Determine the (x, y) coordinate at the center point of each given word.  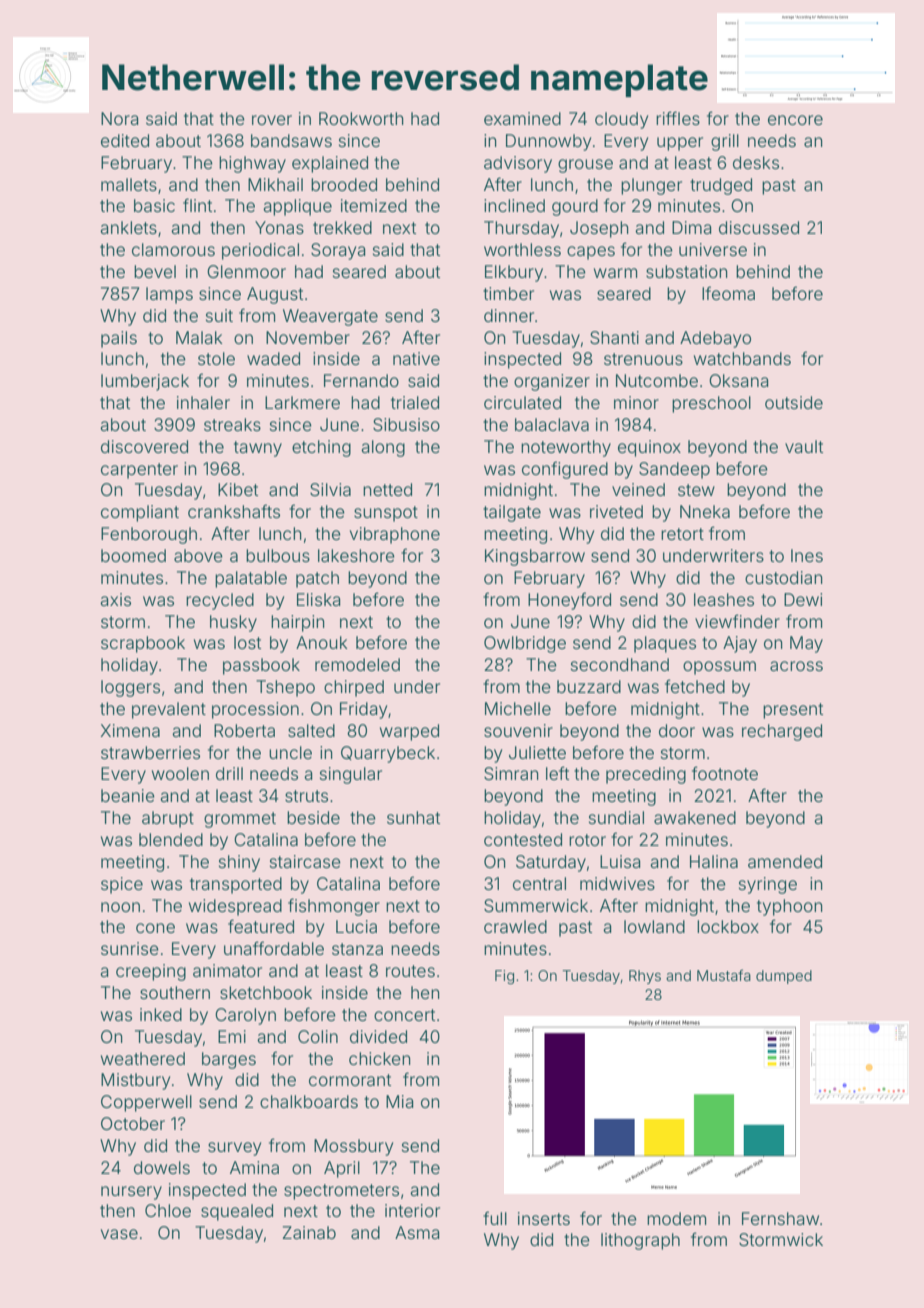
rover (272, 120)
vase (119, 1234)
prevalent (169, 710)
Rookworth (361, 118)
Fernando (361, 380)
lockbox (728, 926)
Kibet (238, 489)
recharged (782, 732)
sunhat (413, 817)
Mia (399, 1101)
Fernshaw (780, 1218)
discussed (759, 227)
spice (122, 885)
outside (794, 402)
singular (351, 775)
